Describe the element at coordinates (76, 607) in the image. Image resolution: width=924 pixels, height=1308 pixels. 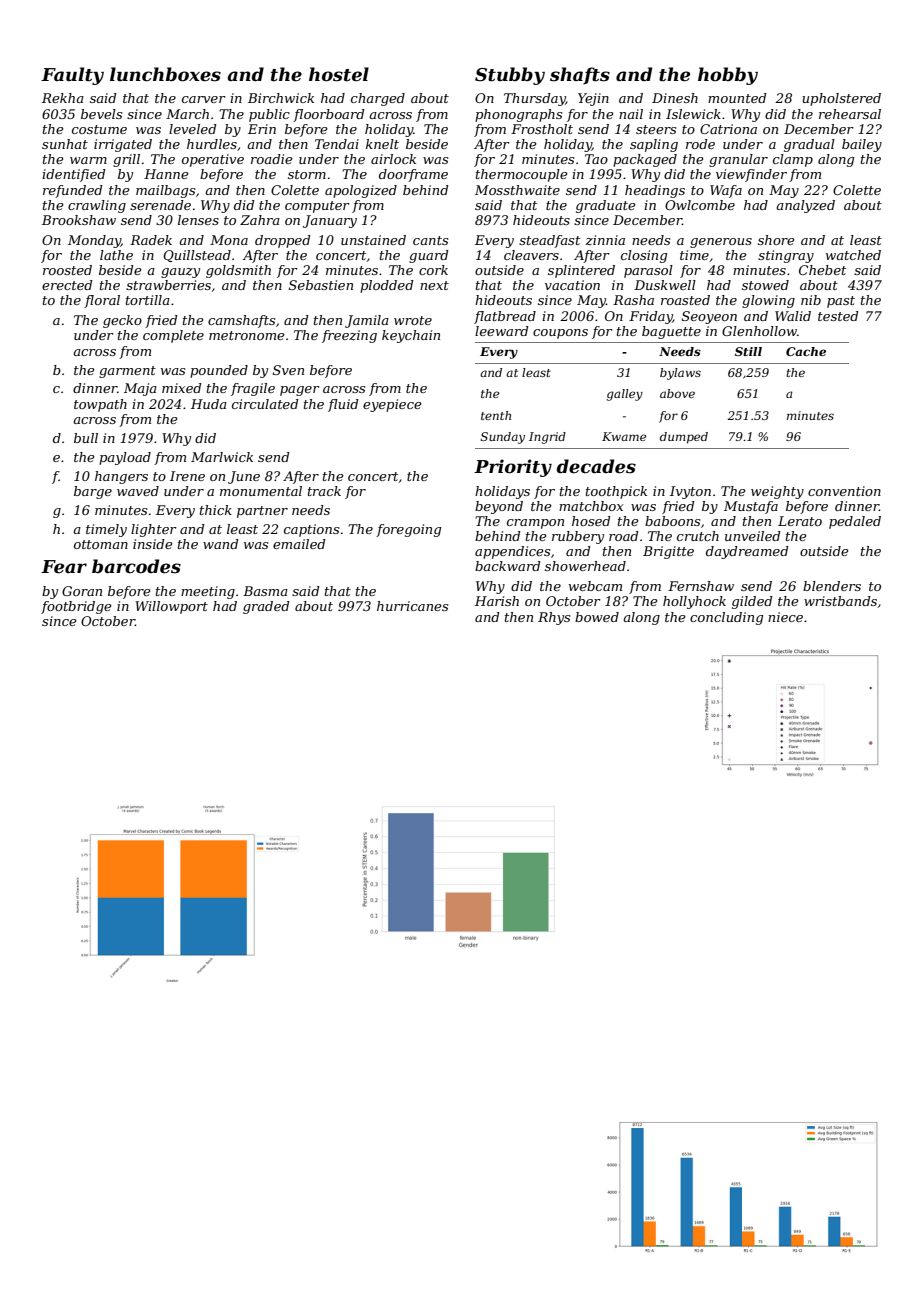
I see `footbridge` at that location.
